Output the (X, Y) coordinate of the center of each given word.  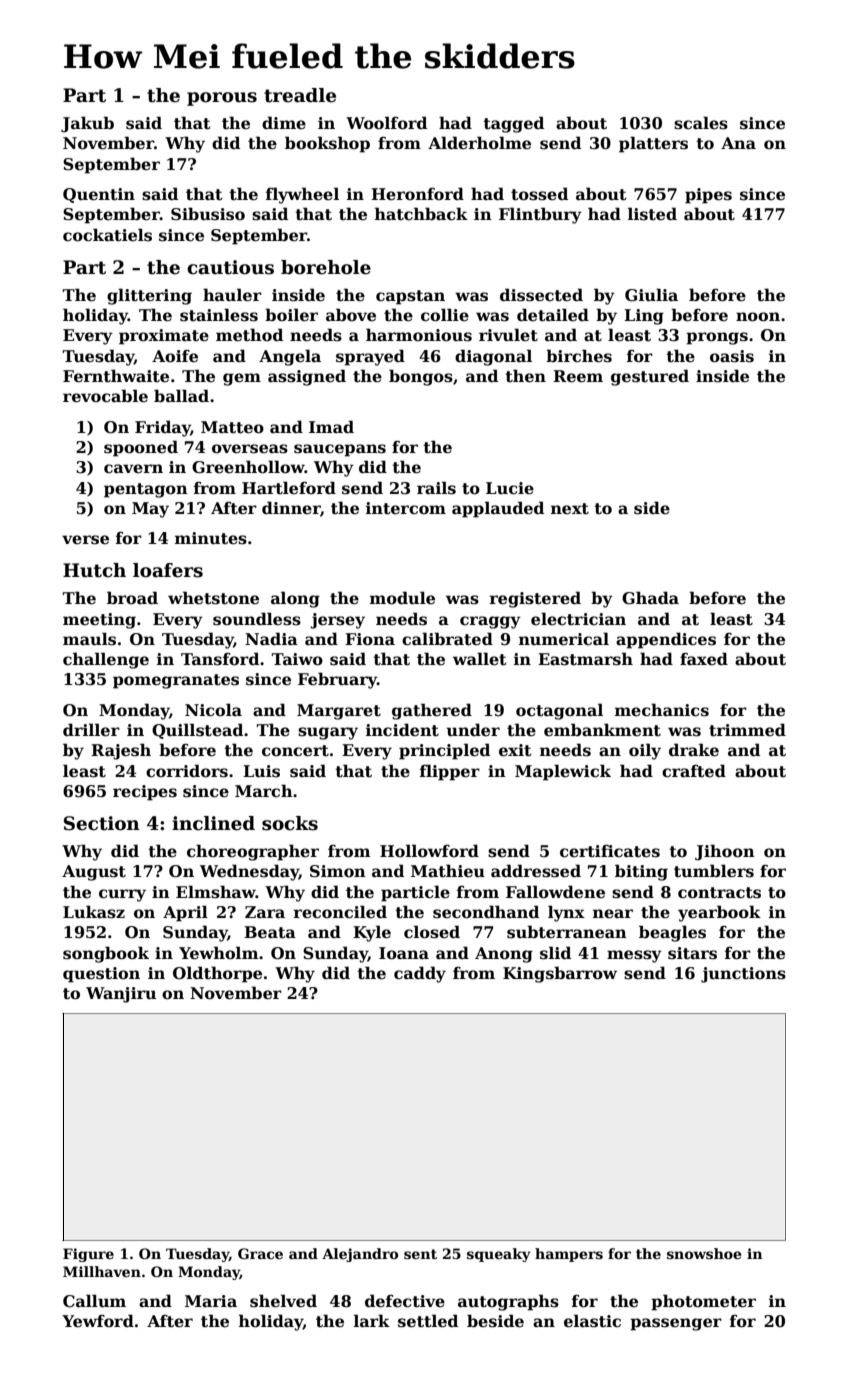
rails (436, 488)
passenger (676, 1324)
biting (641, 872)
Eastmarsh (585, 659)
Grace (260, 1253)
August (94, 873)
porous (222, 99)
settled (428, 1321)
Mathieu (448, 871)
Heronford (417, 194)
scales (701, 123)
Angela (290, 357)
